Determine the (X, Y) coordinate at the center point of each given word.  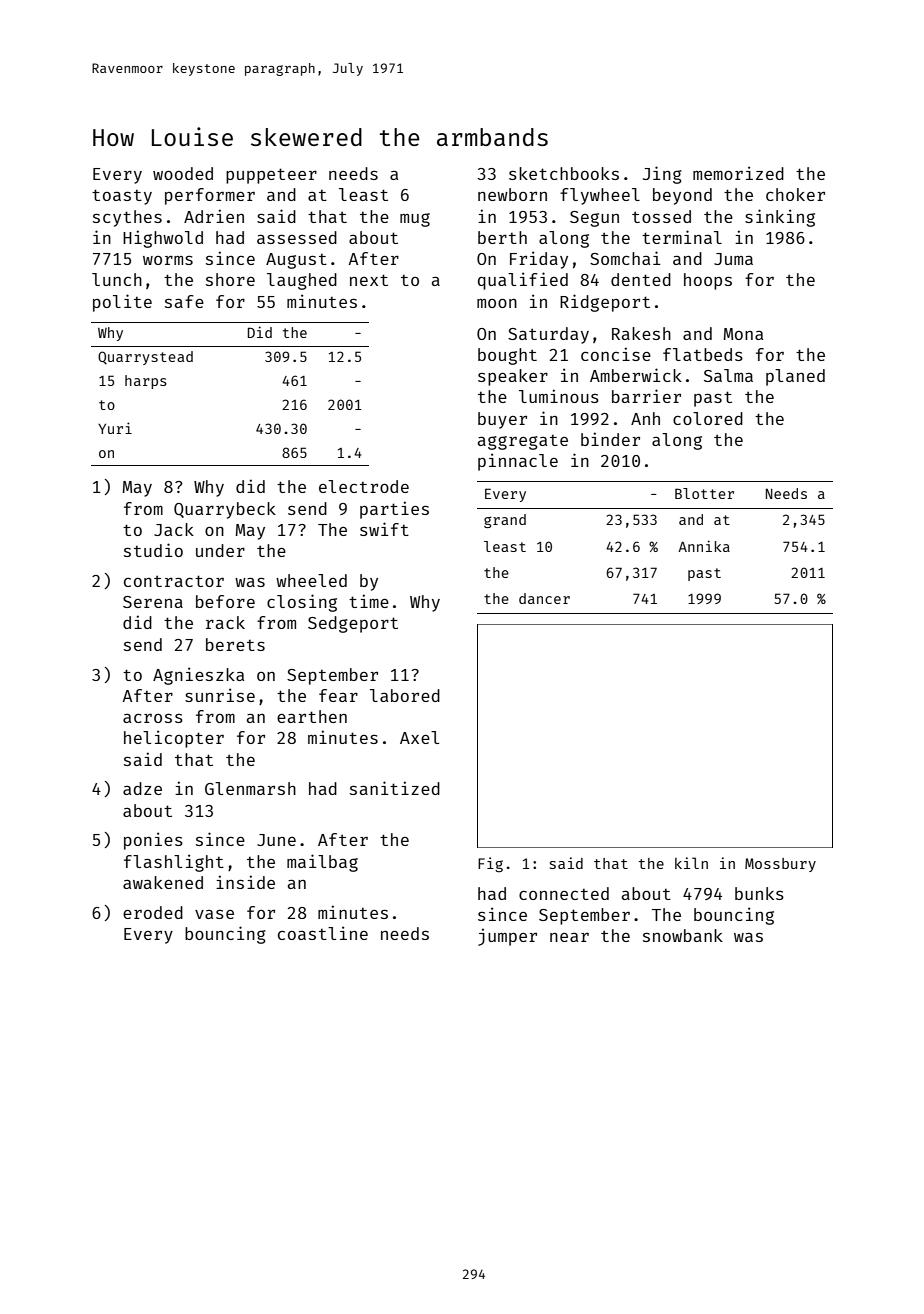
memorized (738, 173)
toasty (122, 197)
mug (415, 220)
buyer (502, 420)
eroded (153, 912)
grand (505, 521)
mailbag (322, 863)
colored (708, 418)
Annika (704, 546)
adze (142, 788)
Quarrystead (145, 358)
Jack (174, 529)
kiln (691, 863)
